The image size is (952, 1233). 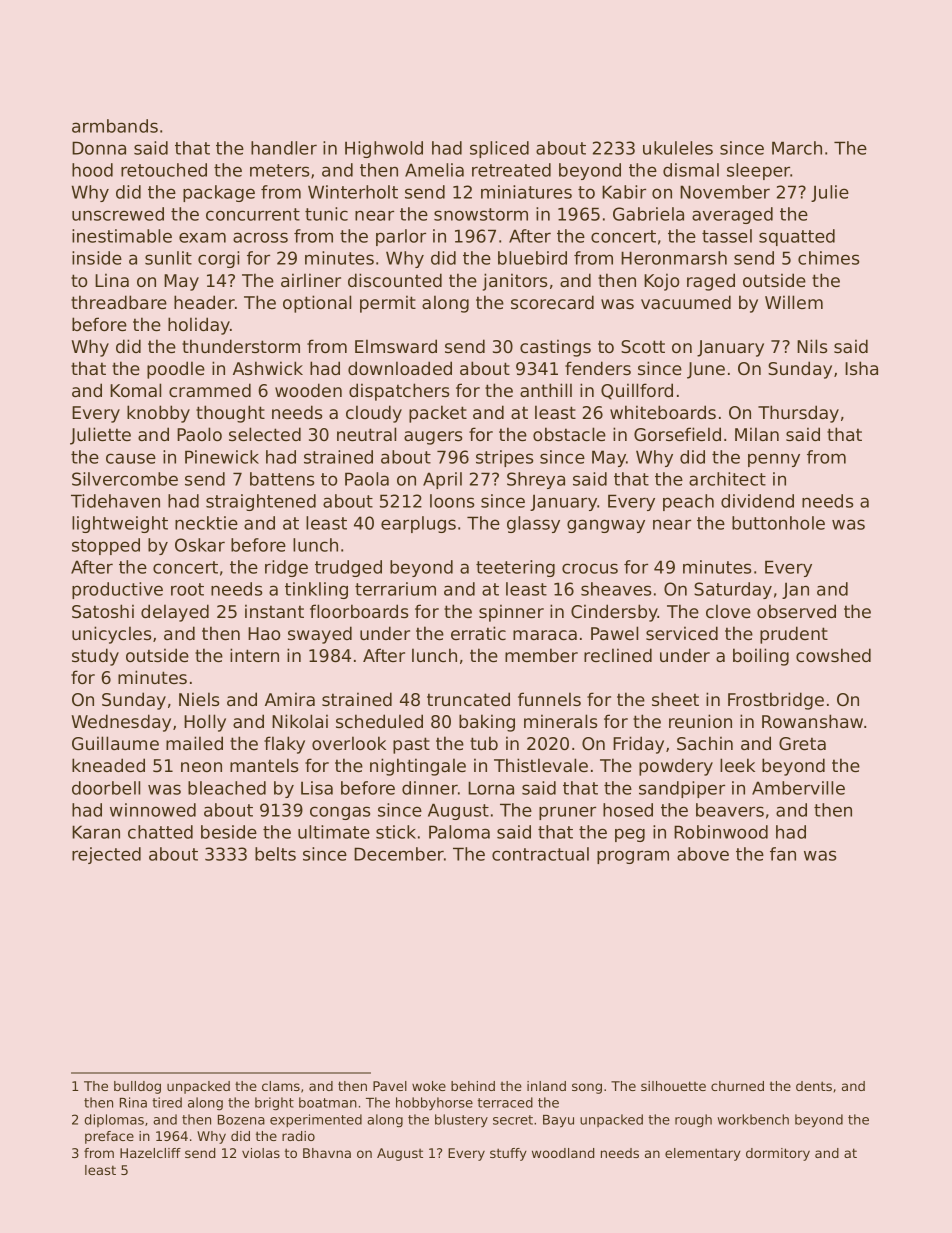 What do you see at coordinates (353, 192) in the image?
I see `Winterholt` at bounding box center [353, 192].
